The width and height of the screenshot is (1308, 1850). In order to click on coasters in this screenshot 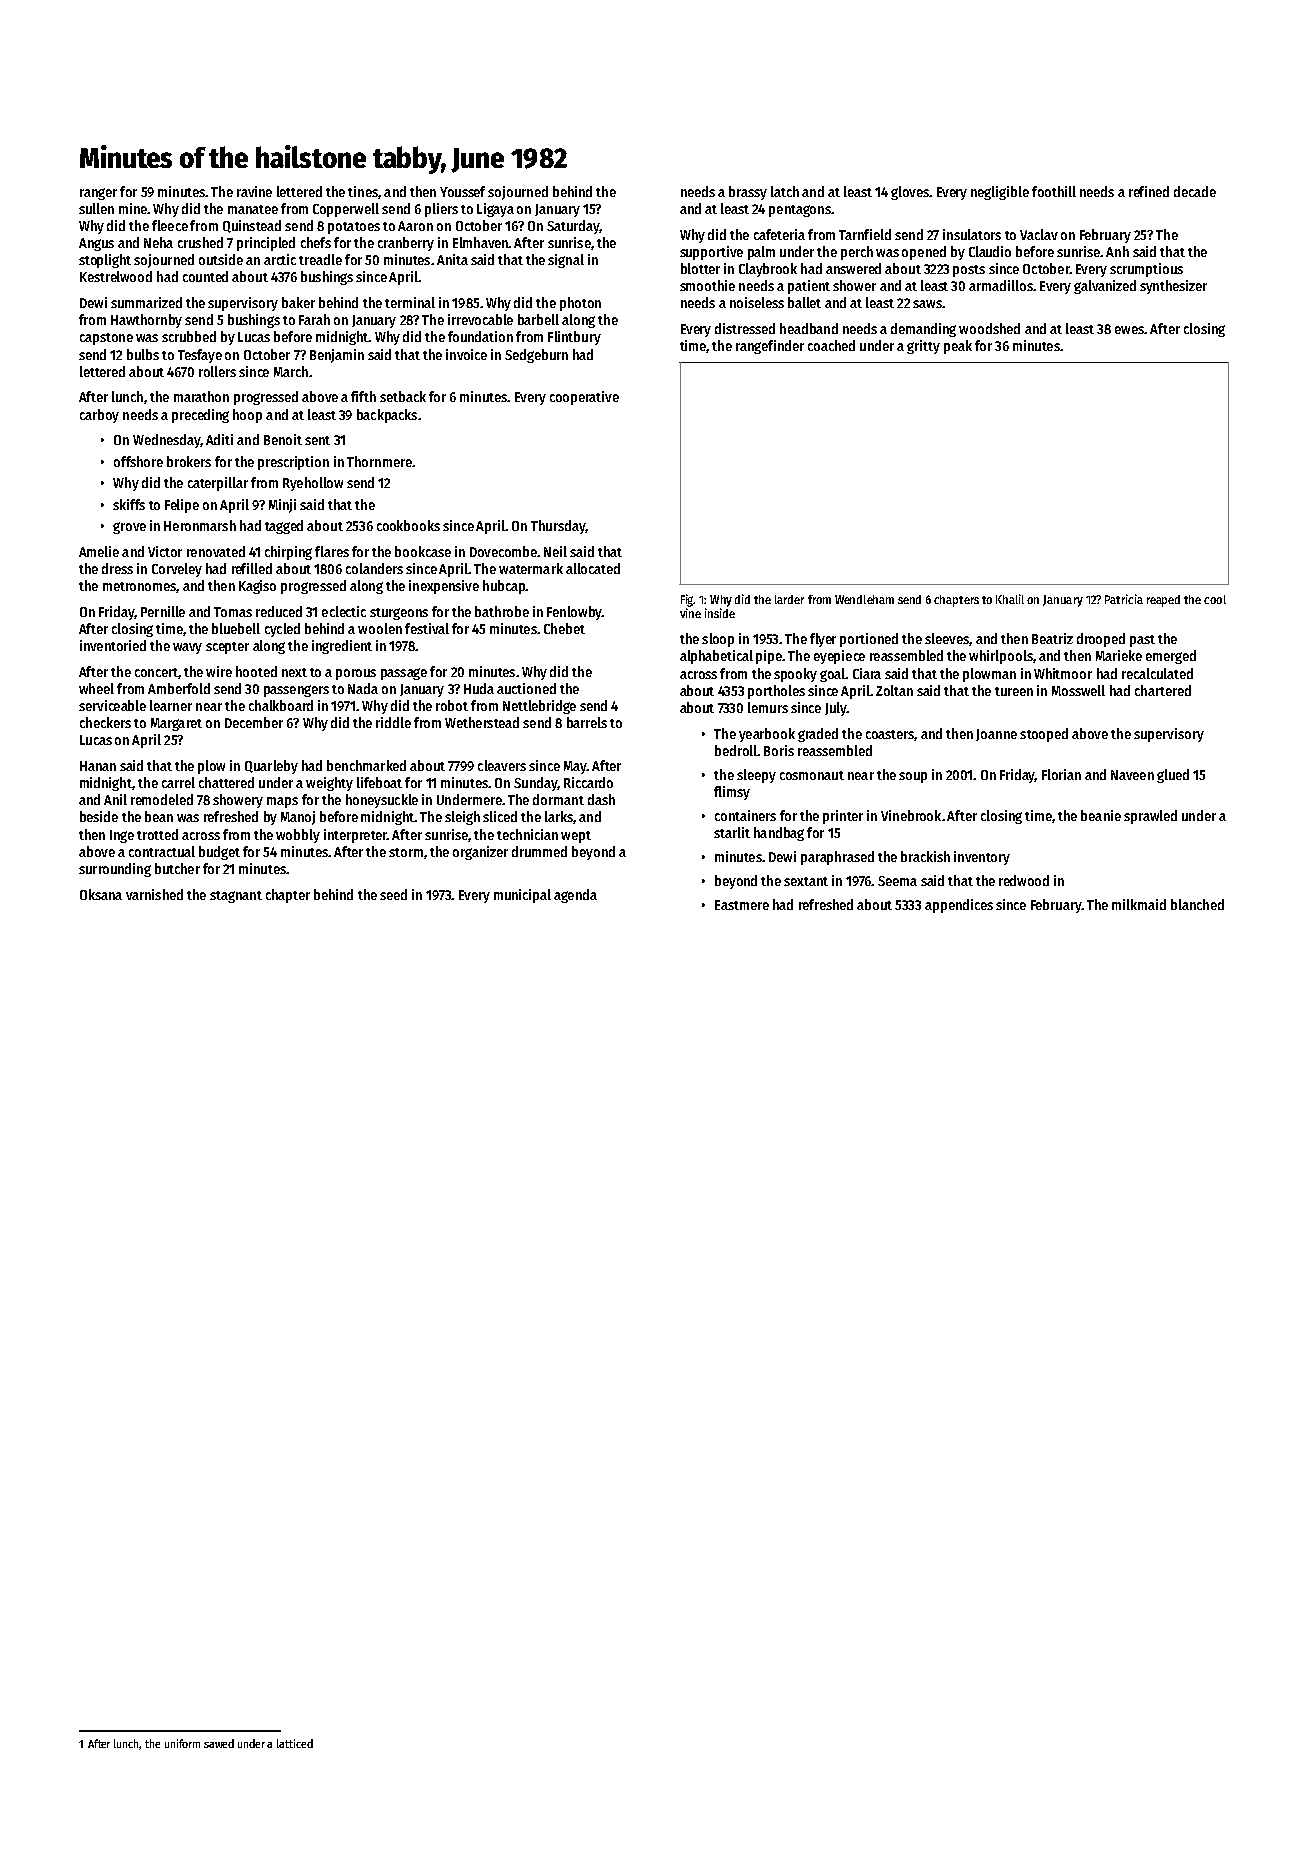, I will do `click(890, 734)`.
